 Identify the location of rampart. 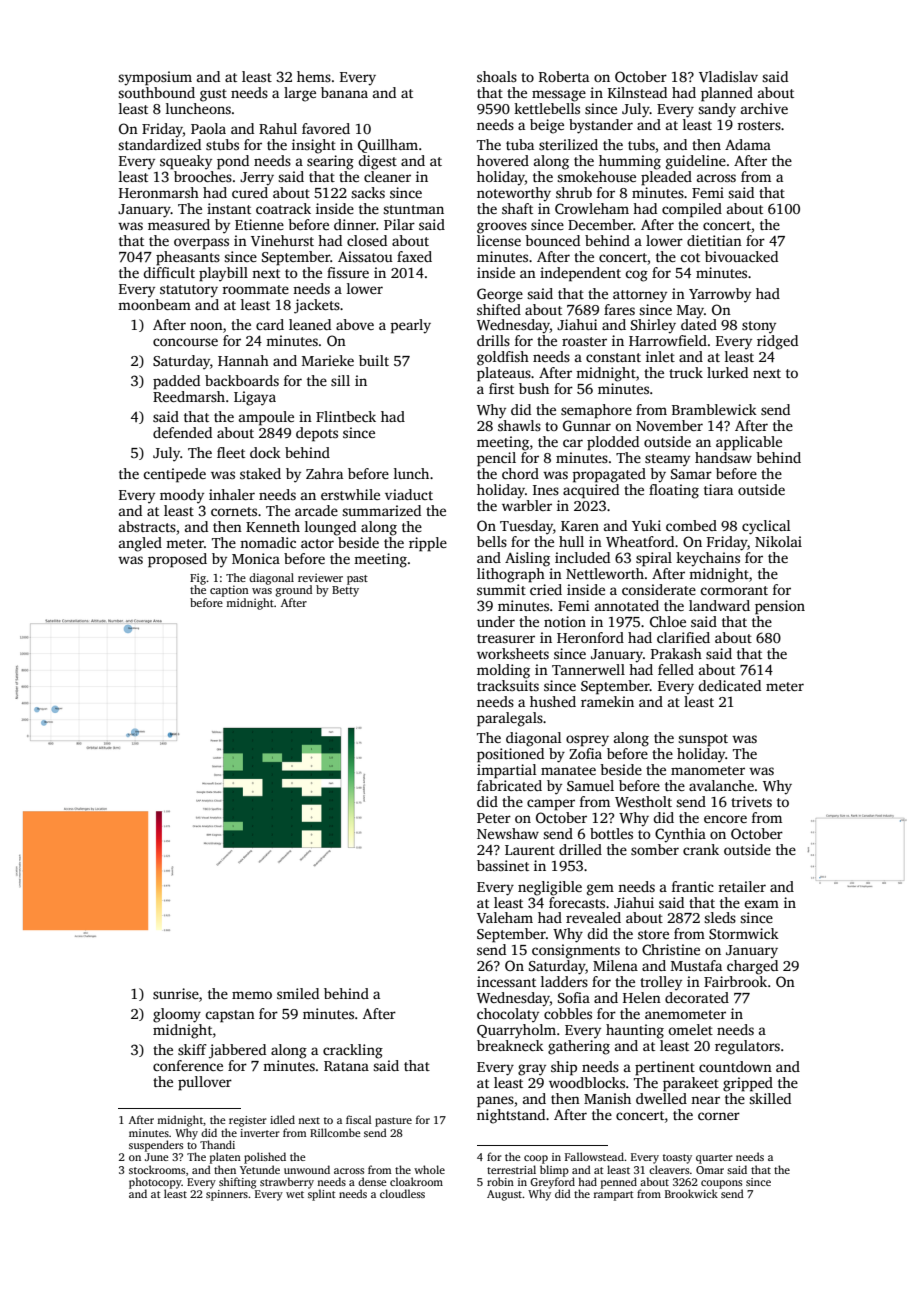
(614, 1196).
